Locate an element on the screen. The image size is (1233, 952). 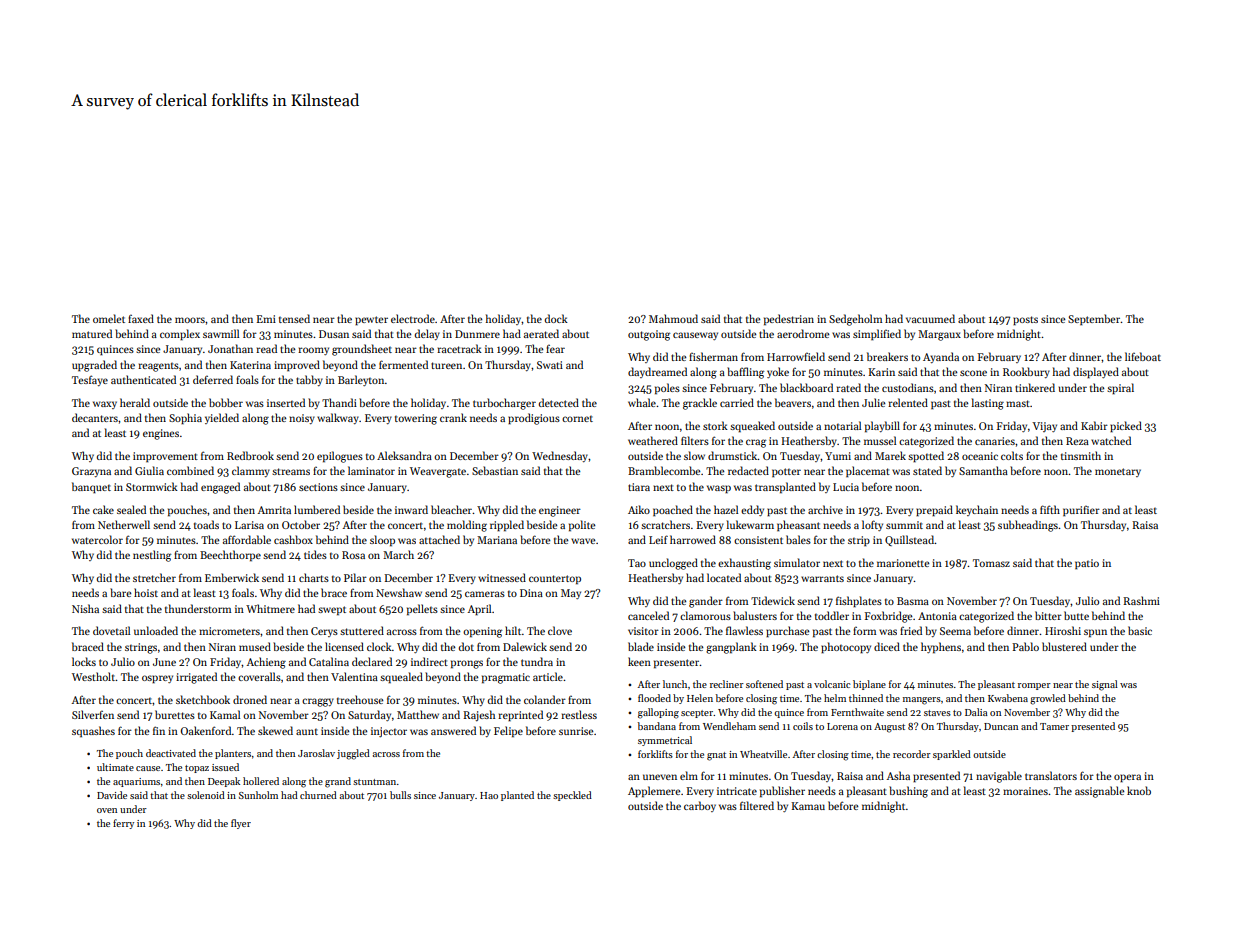
flyer is located at coordinates (241, 824).
